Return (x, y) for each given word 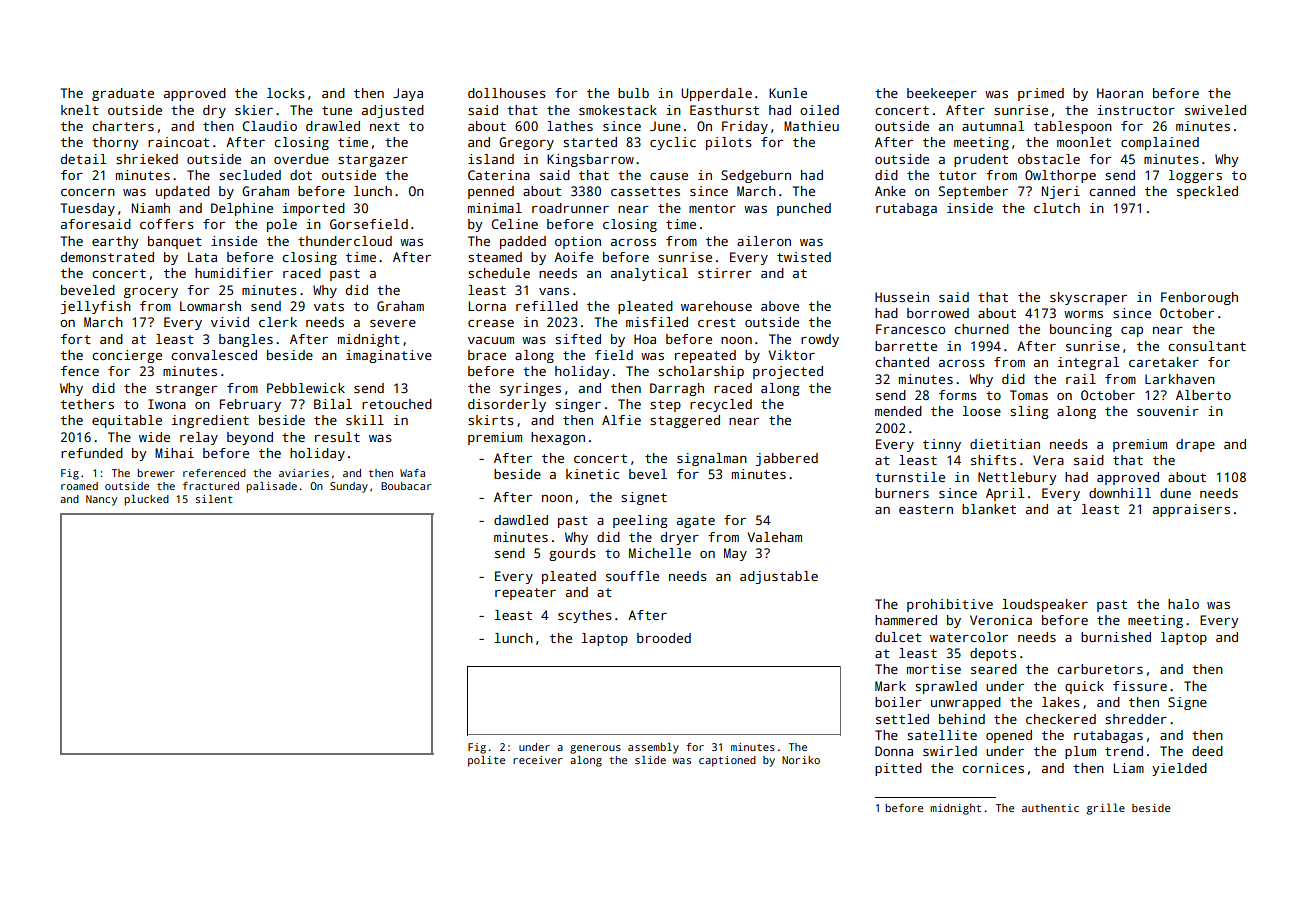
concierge (127, 356)
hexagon (558, 438)
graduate (123, 94)
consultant (1207, 346)
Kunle (788, 93)
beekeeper (942, 94)
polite (486, 761)
